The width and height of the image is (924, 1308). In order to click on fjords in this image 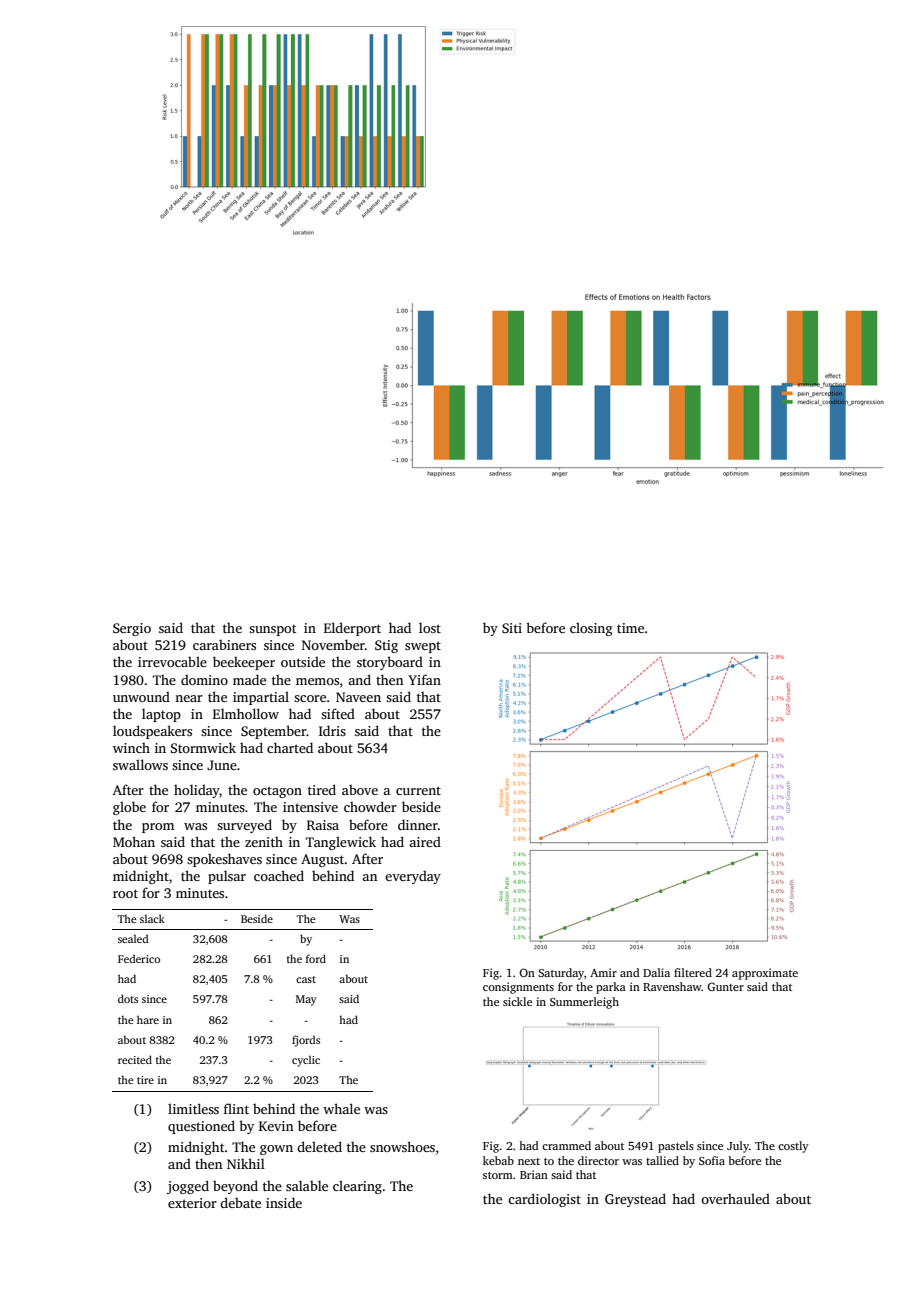, I will do `click(306, 1041)`.
